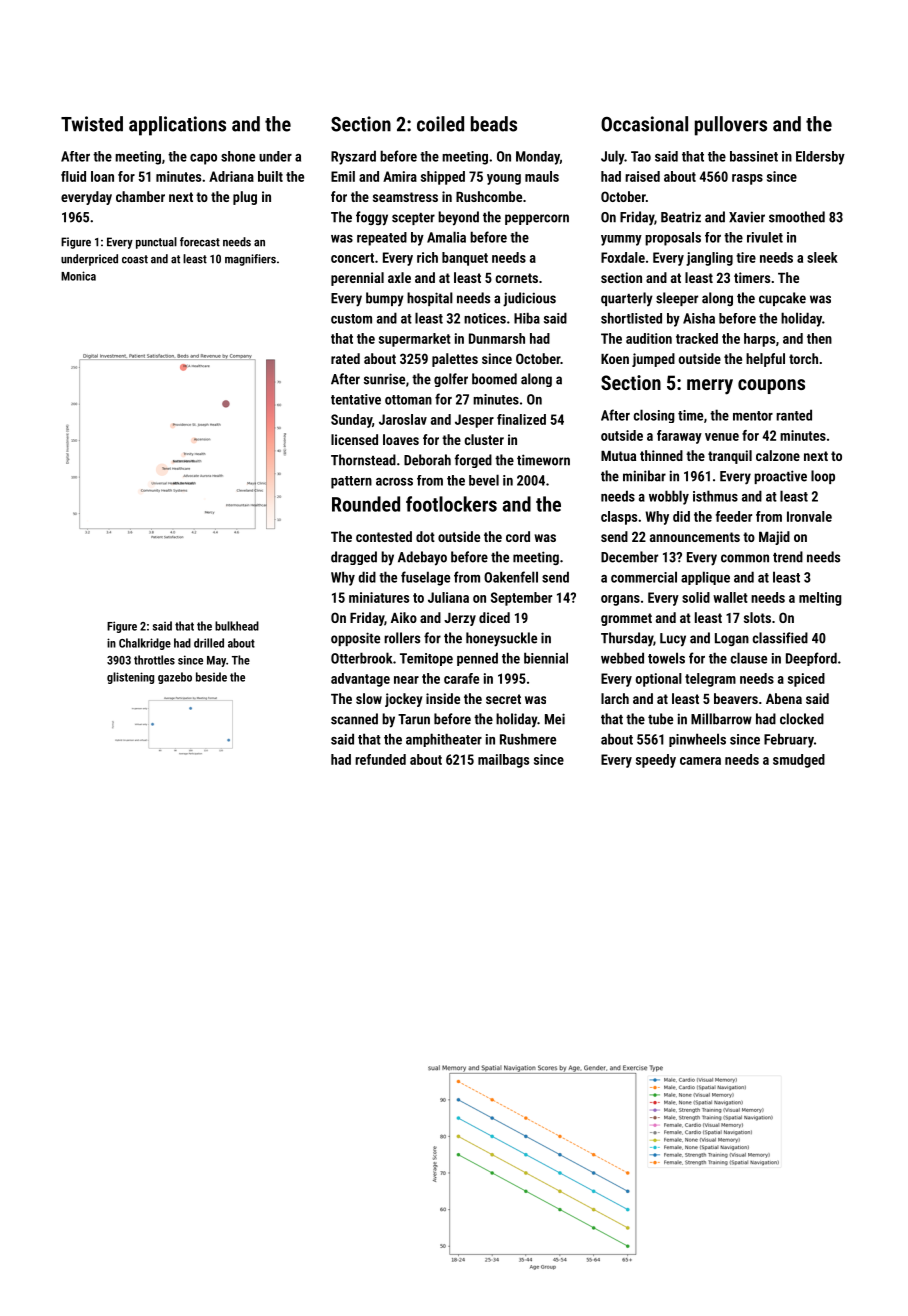  What do you see at coordinates (177, 126) in the document?
I see `applications` at bounding box center [177, 126].
